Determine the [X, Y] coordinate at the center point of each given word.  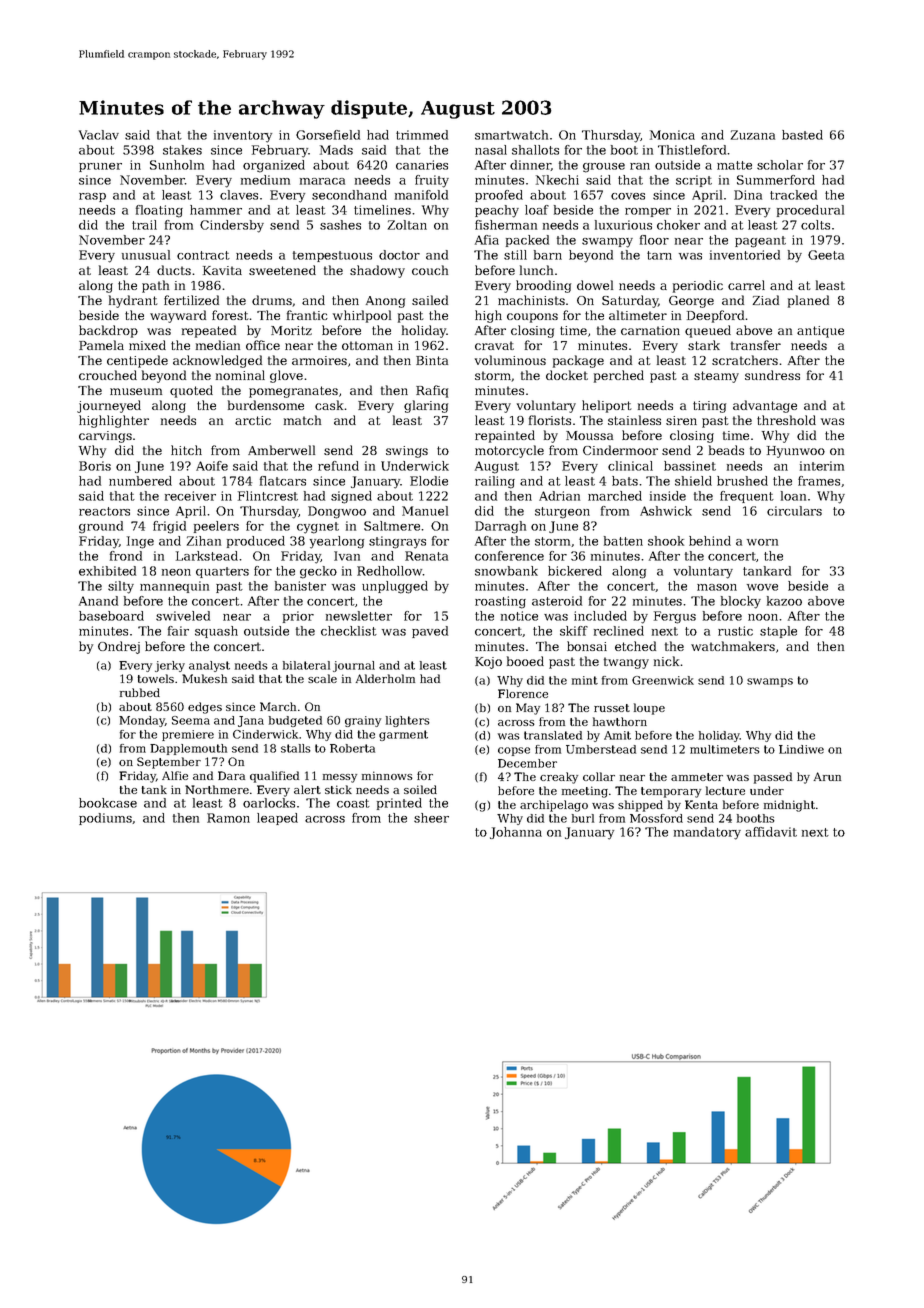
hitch [186, 450]
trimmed [422, 135]
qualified [274, 777]
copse [514, 751]
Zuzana [753, 135]
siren [681, 420]
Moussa [589, 435]
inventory [243, 136]
